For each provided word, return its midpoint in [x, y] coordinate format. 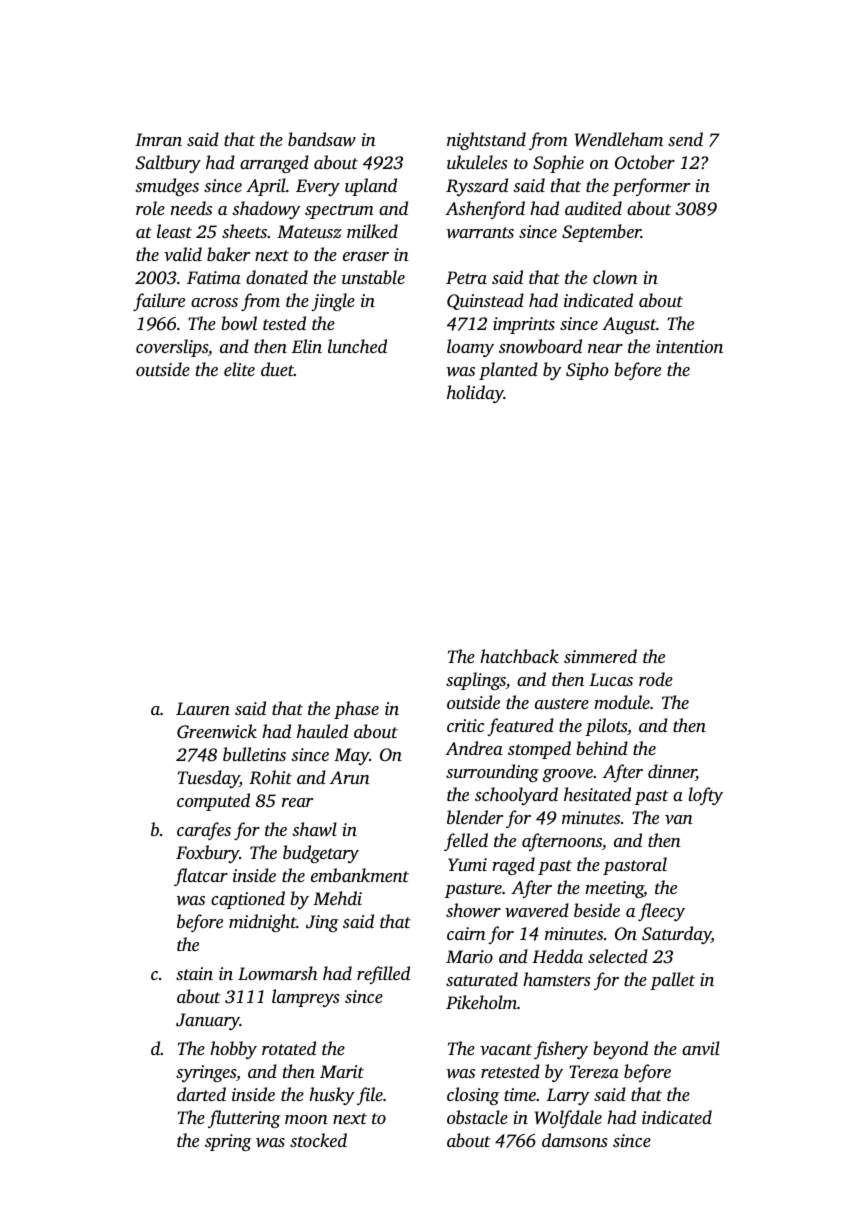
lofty [705, 796]
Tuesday [209, 779]
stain [194, 973]
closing [473, 1096]
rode [656, 679]
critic [465, 725]
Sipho [587, 371]
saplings [476, 681]
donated [277, 277]
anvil [701, 1048]
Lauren [203, 708]
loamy [470, 348]
